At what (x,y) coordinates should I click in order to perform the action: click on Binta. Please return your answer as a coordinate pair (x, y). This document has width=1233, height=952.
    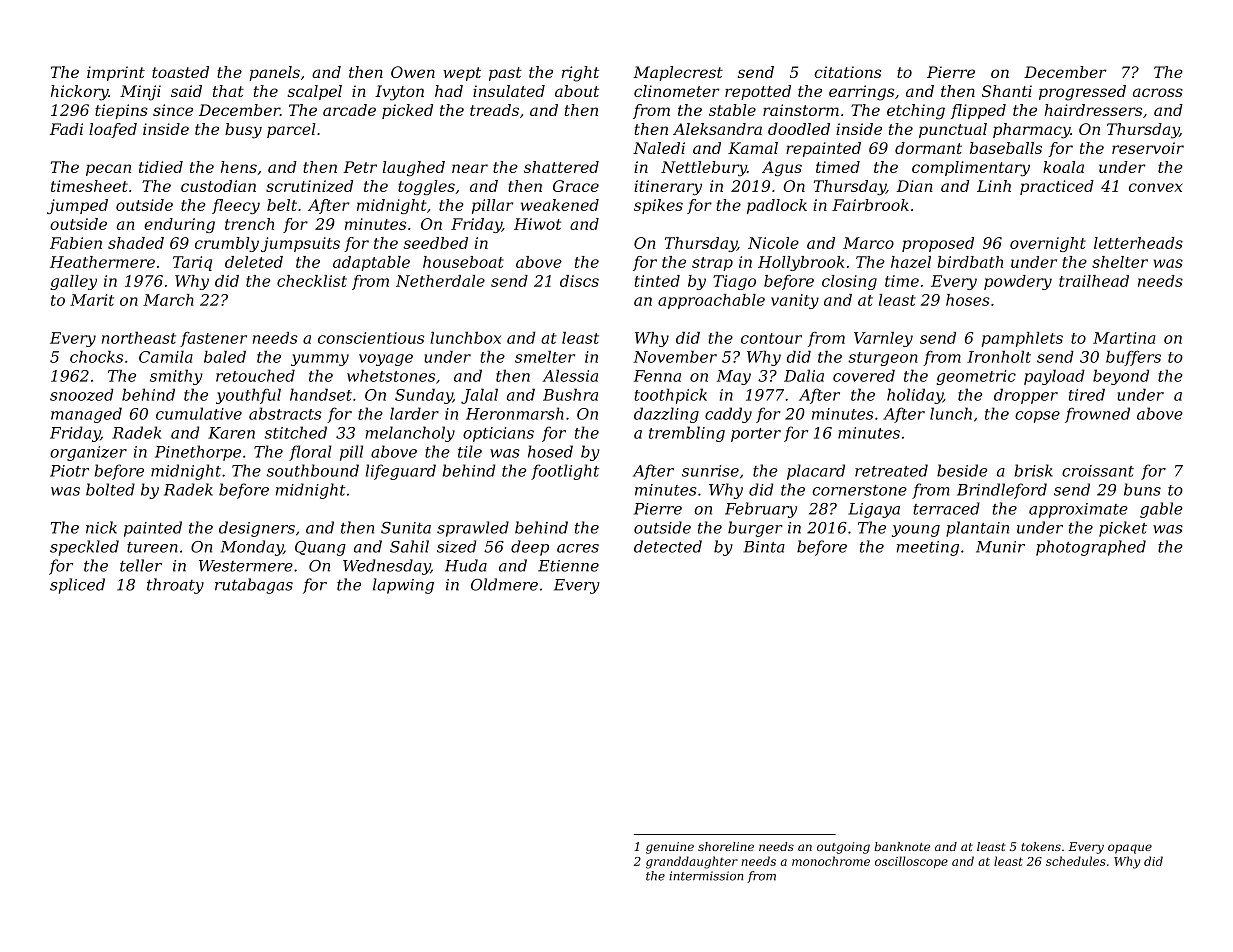
    Looking at the image, I should click on (764, 547).
